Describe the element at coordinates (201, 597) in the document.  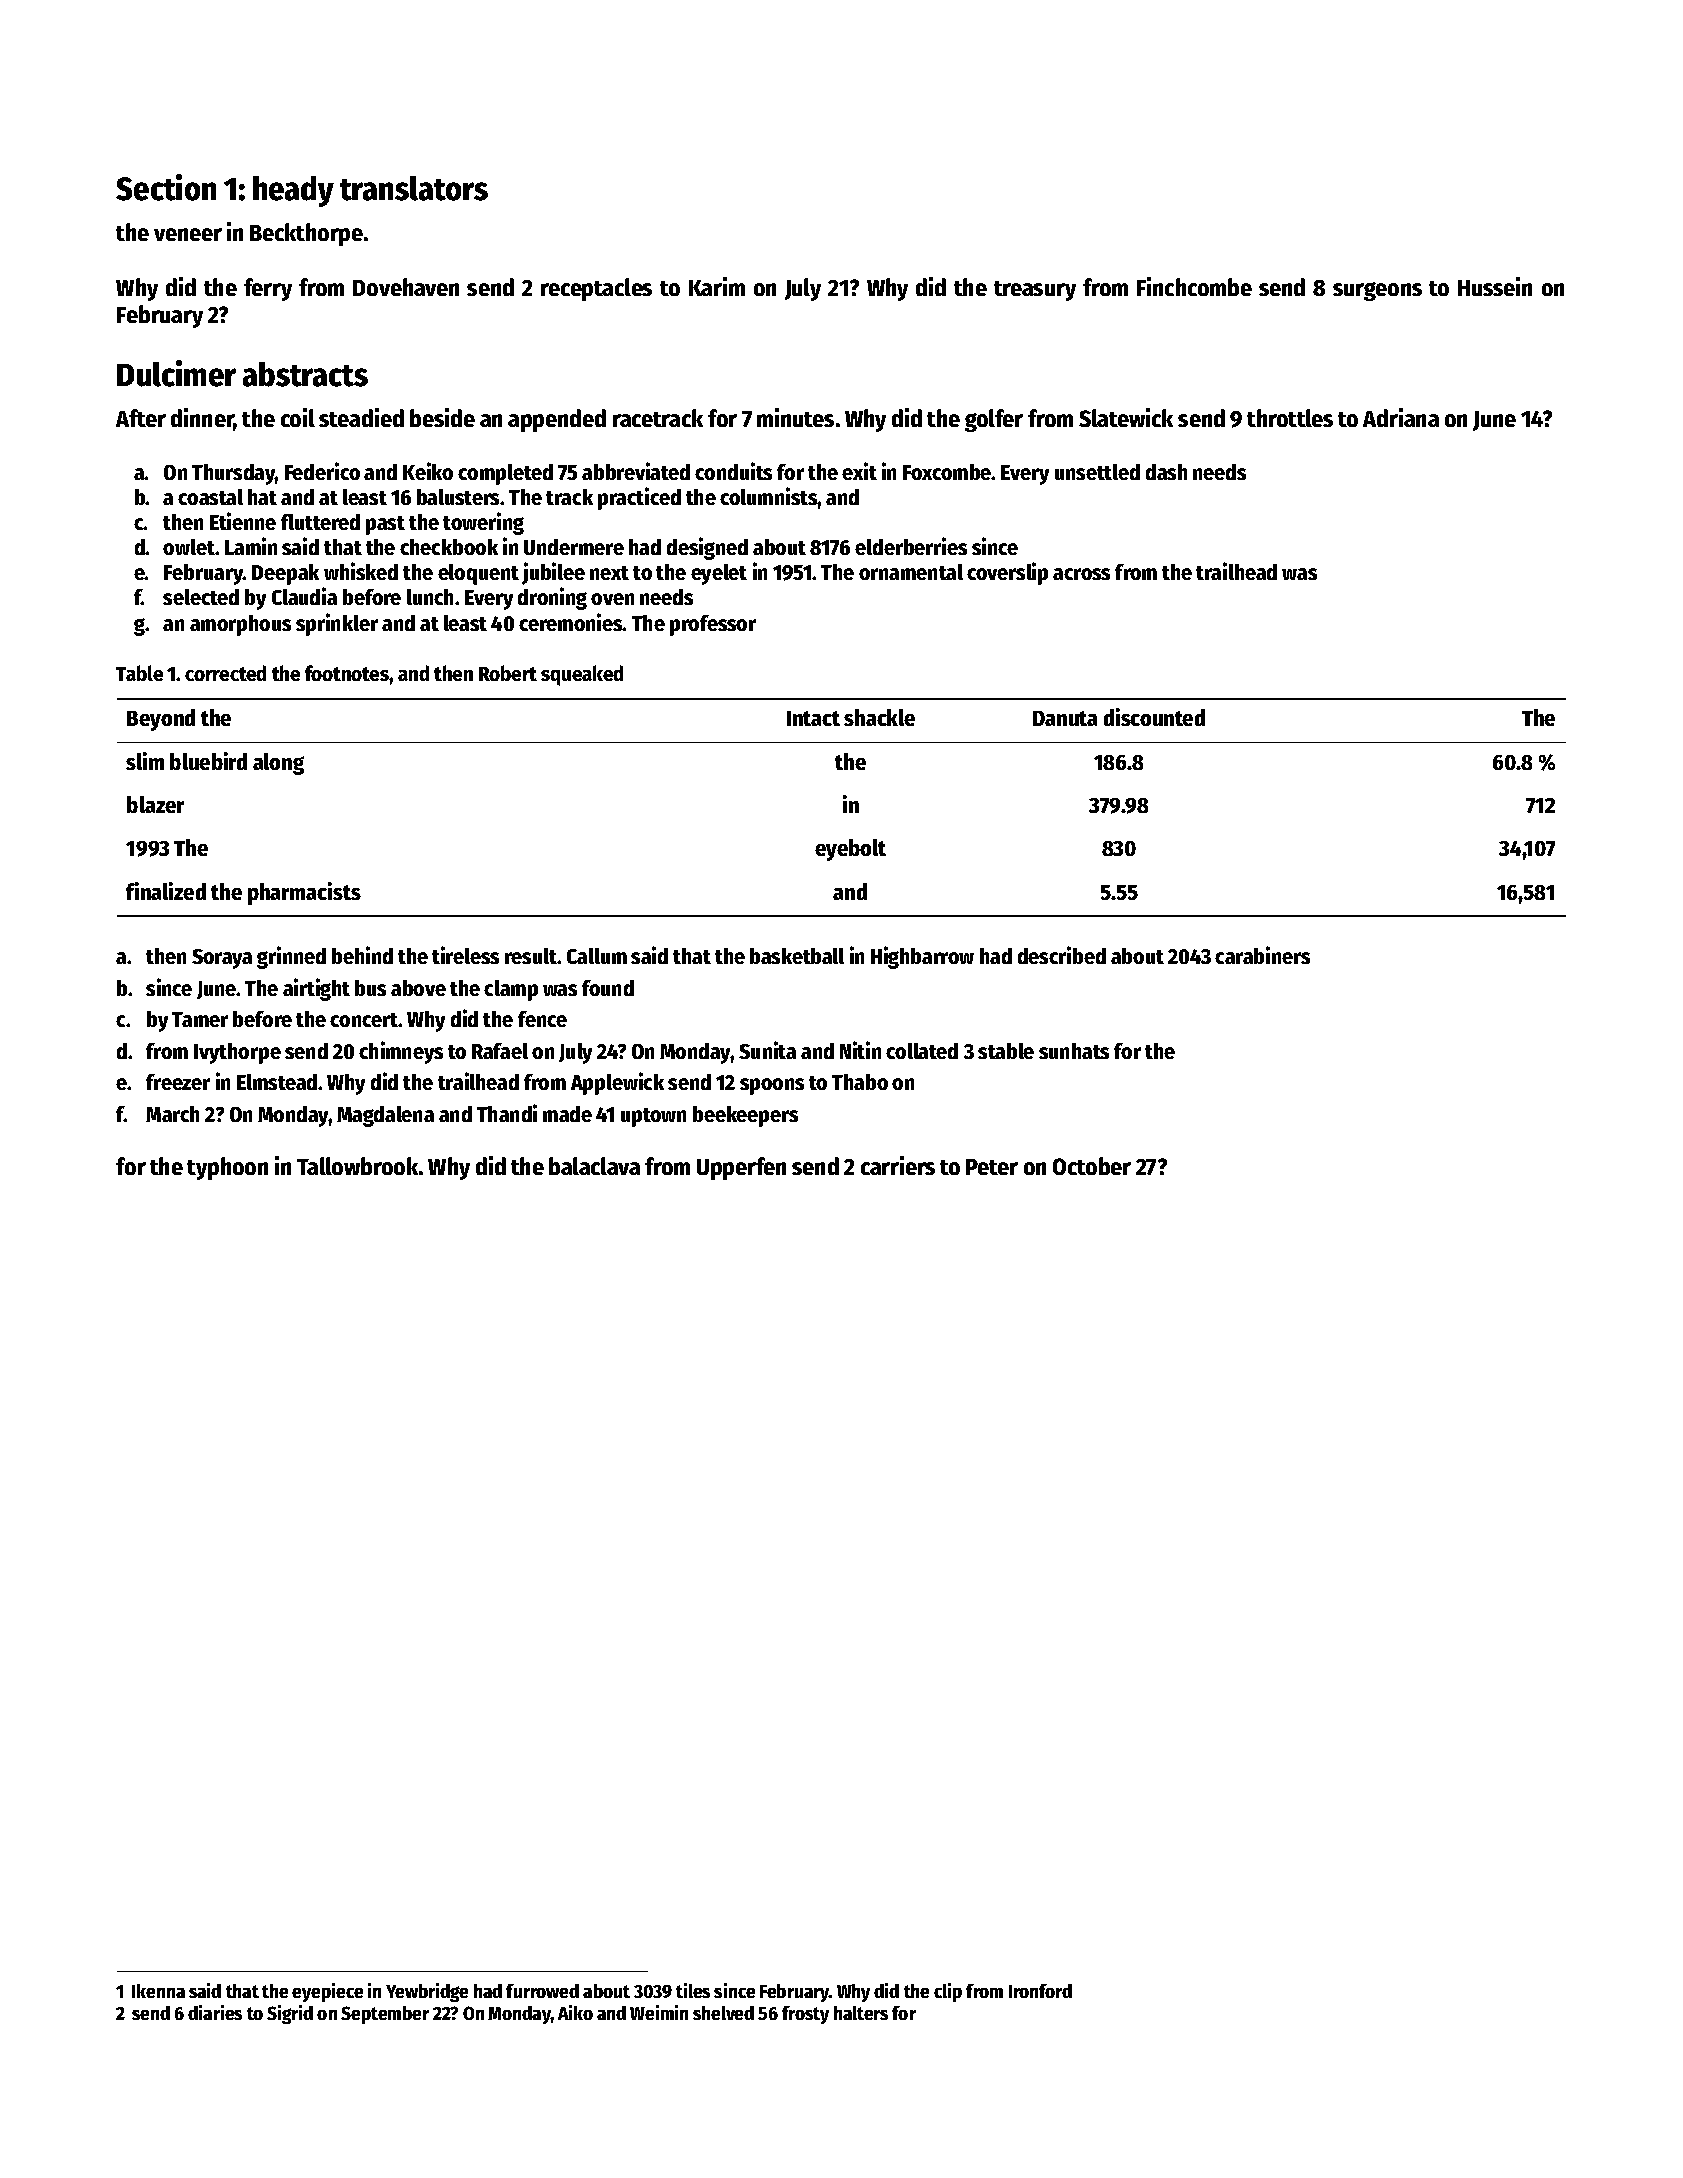
I see `selected` at that location.
